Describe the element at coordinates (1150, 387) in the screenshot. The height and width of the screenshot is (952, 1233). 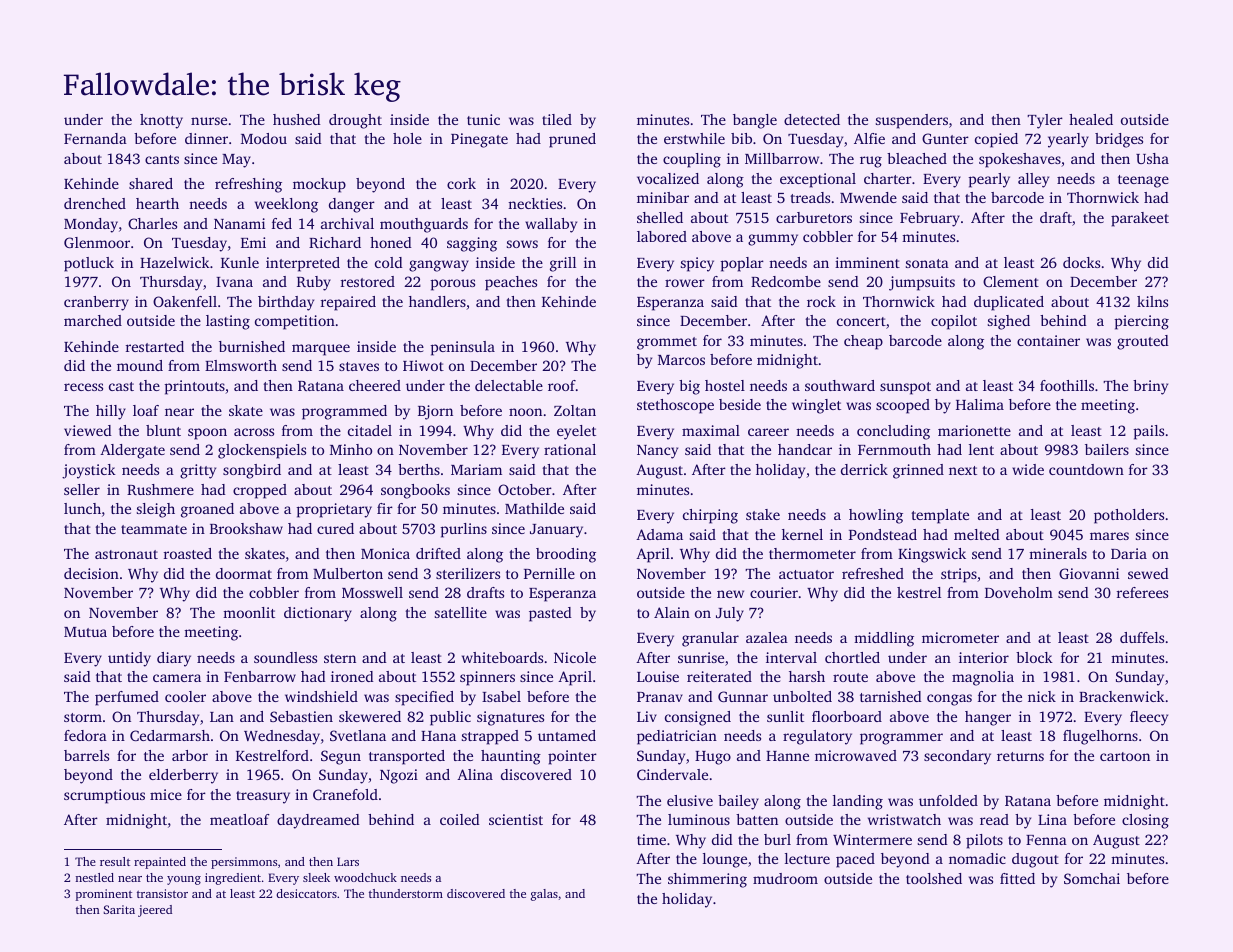
I see `briny` at that location.
